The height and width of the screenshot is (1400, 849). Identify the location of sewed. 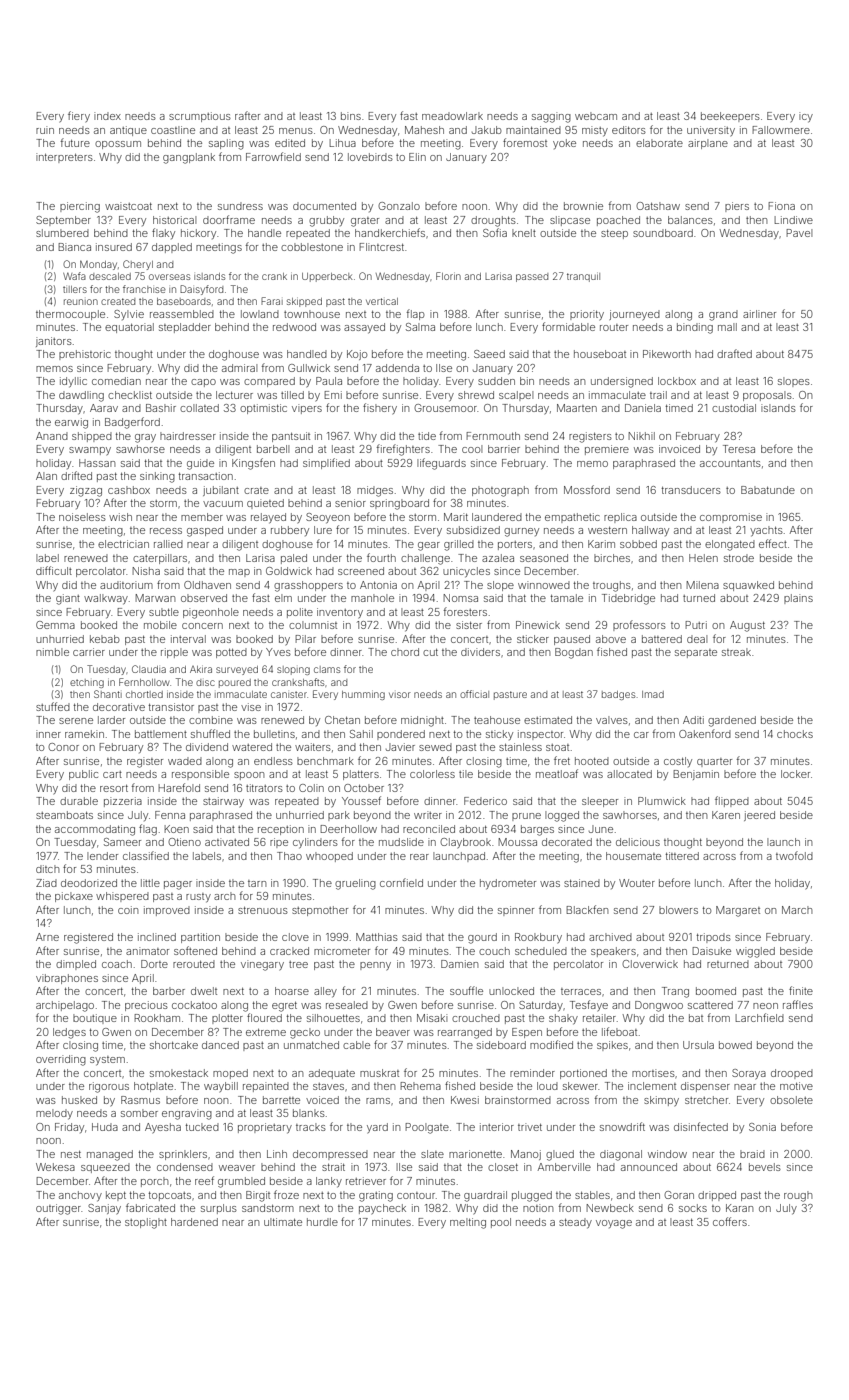
(435, 747).
